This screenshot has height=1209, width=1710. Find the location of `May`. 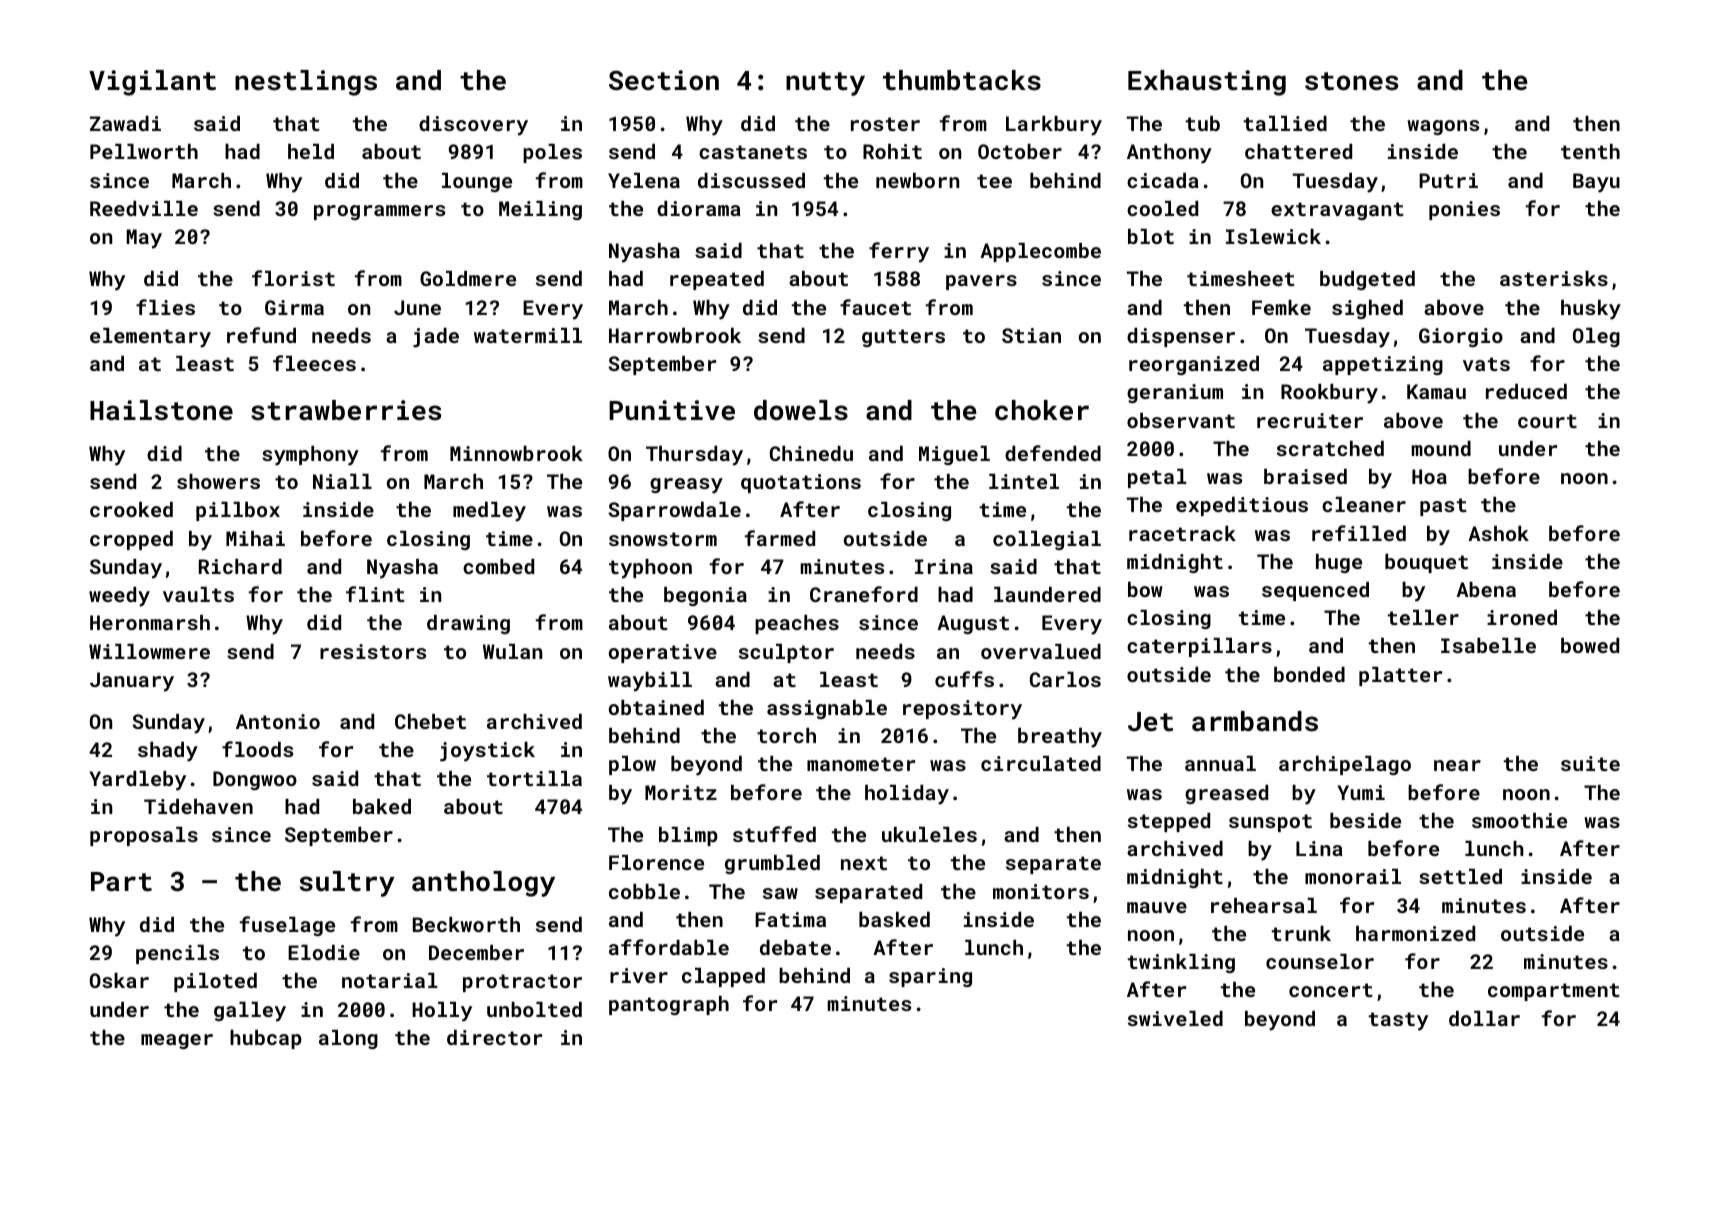

May is located at coordinates (144, 239).
